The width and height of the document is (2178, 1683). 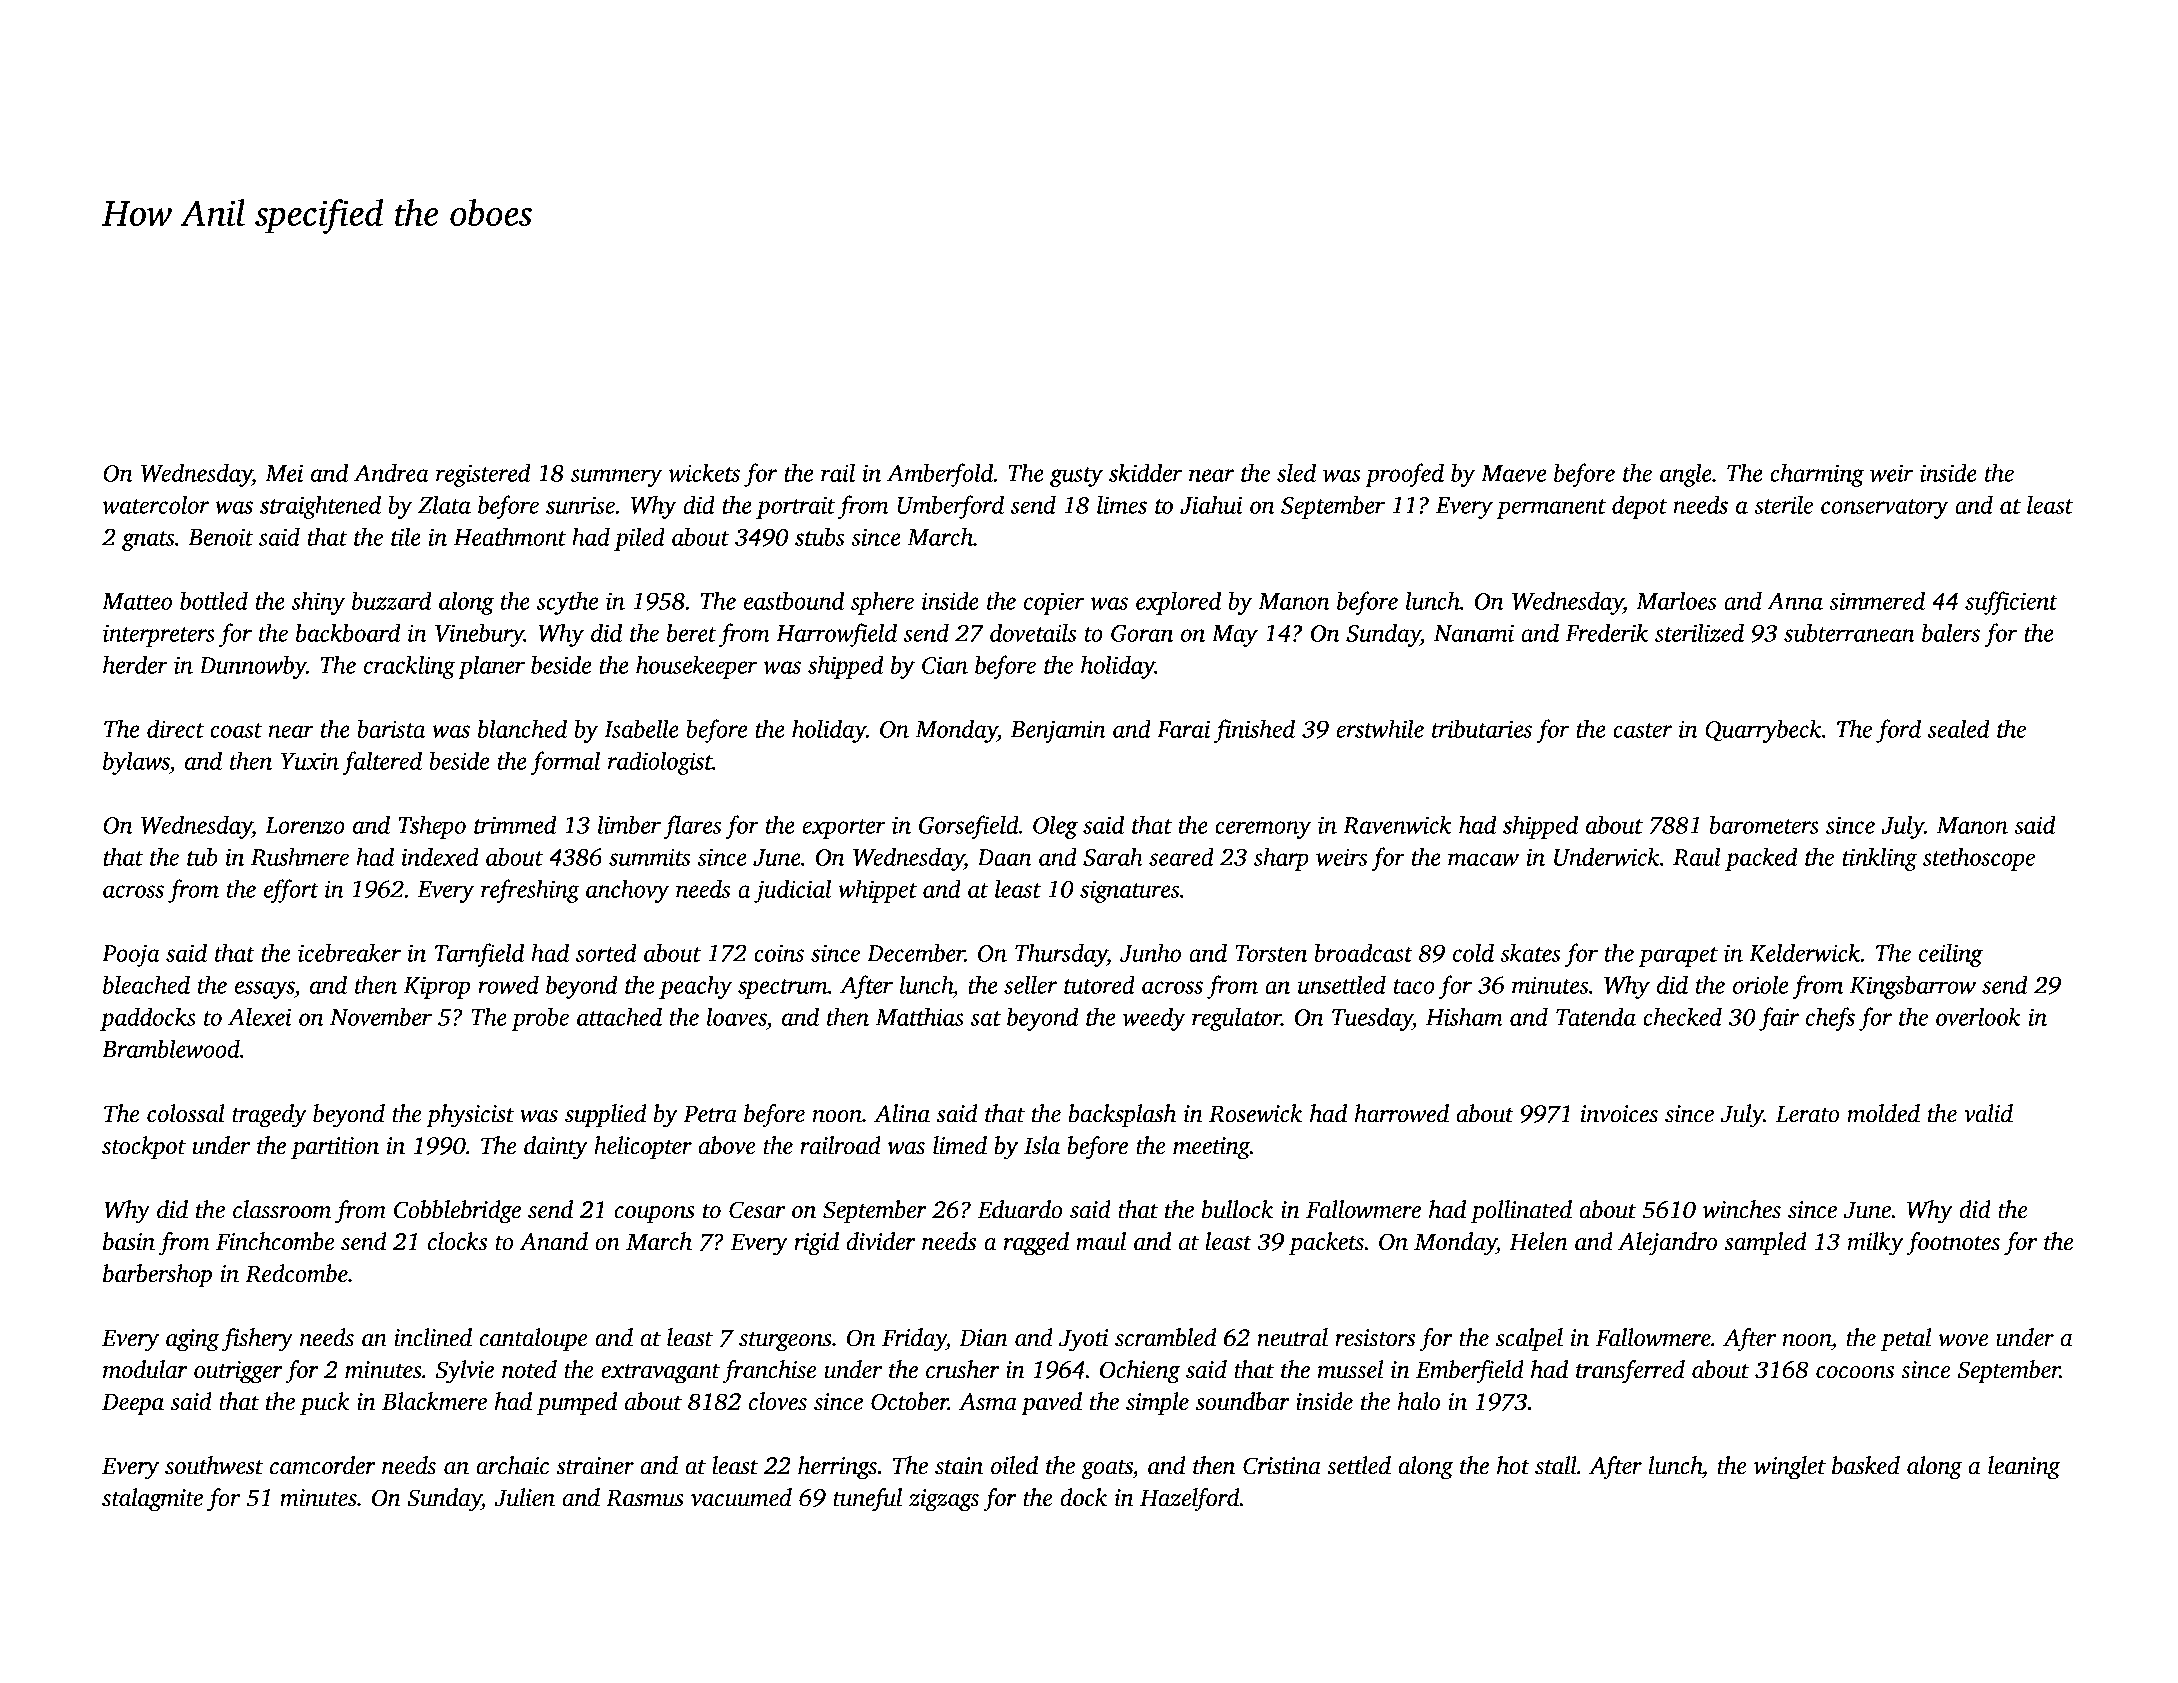 What do you see at coordinates (916, 952) in the document?
I see `December` at bounding box center [916, 952].
